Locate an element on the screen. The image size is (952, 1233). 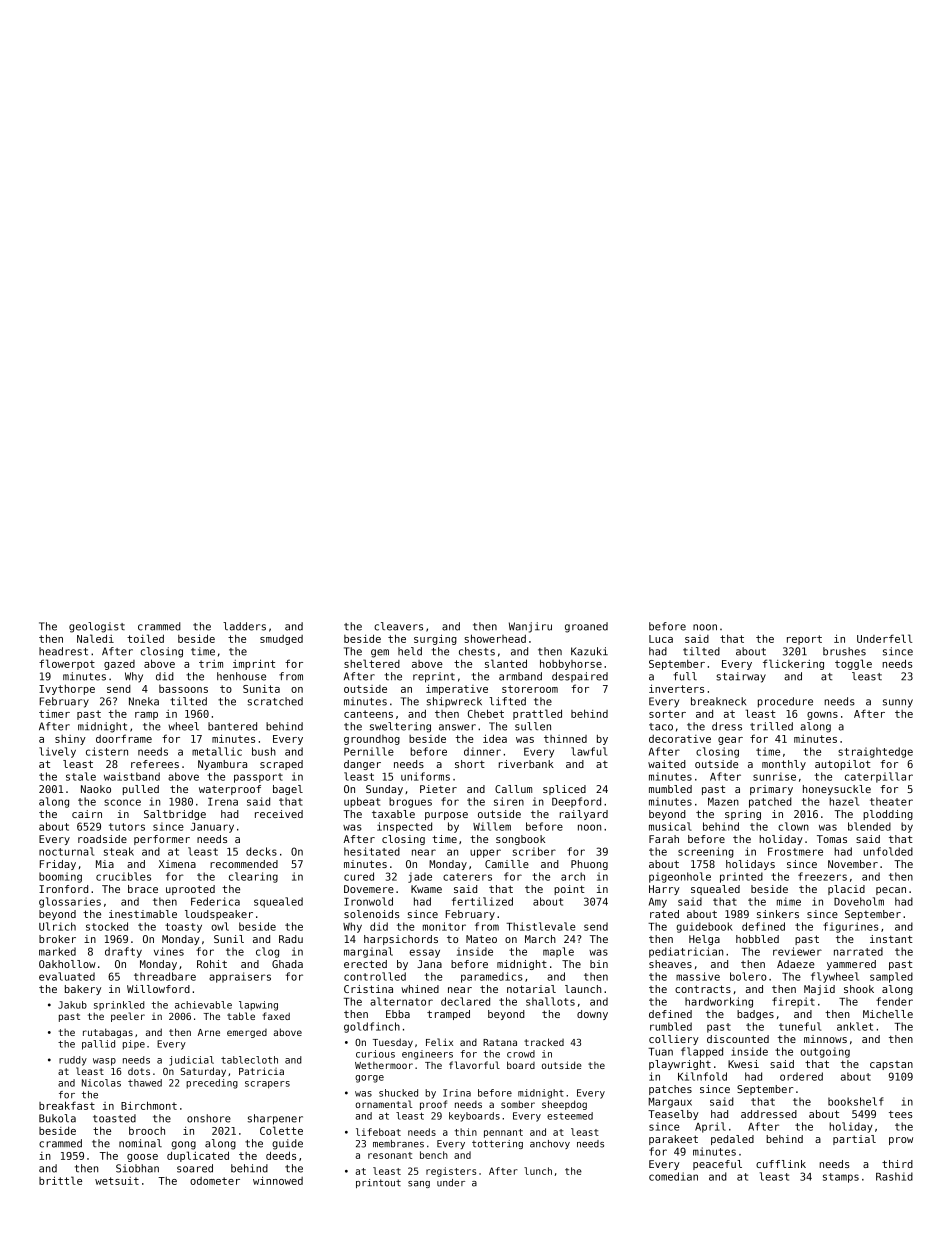
odometer is located at coordinates (215, 1181).
